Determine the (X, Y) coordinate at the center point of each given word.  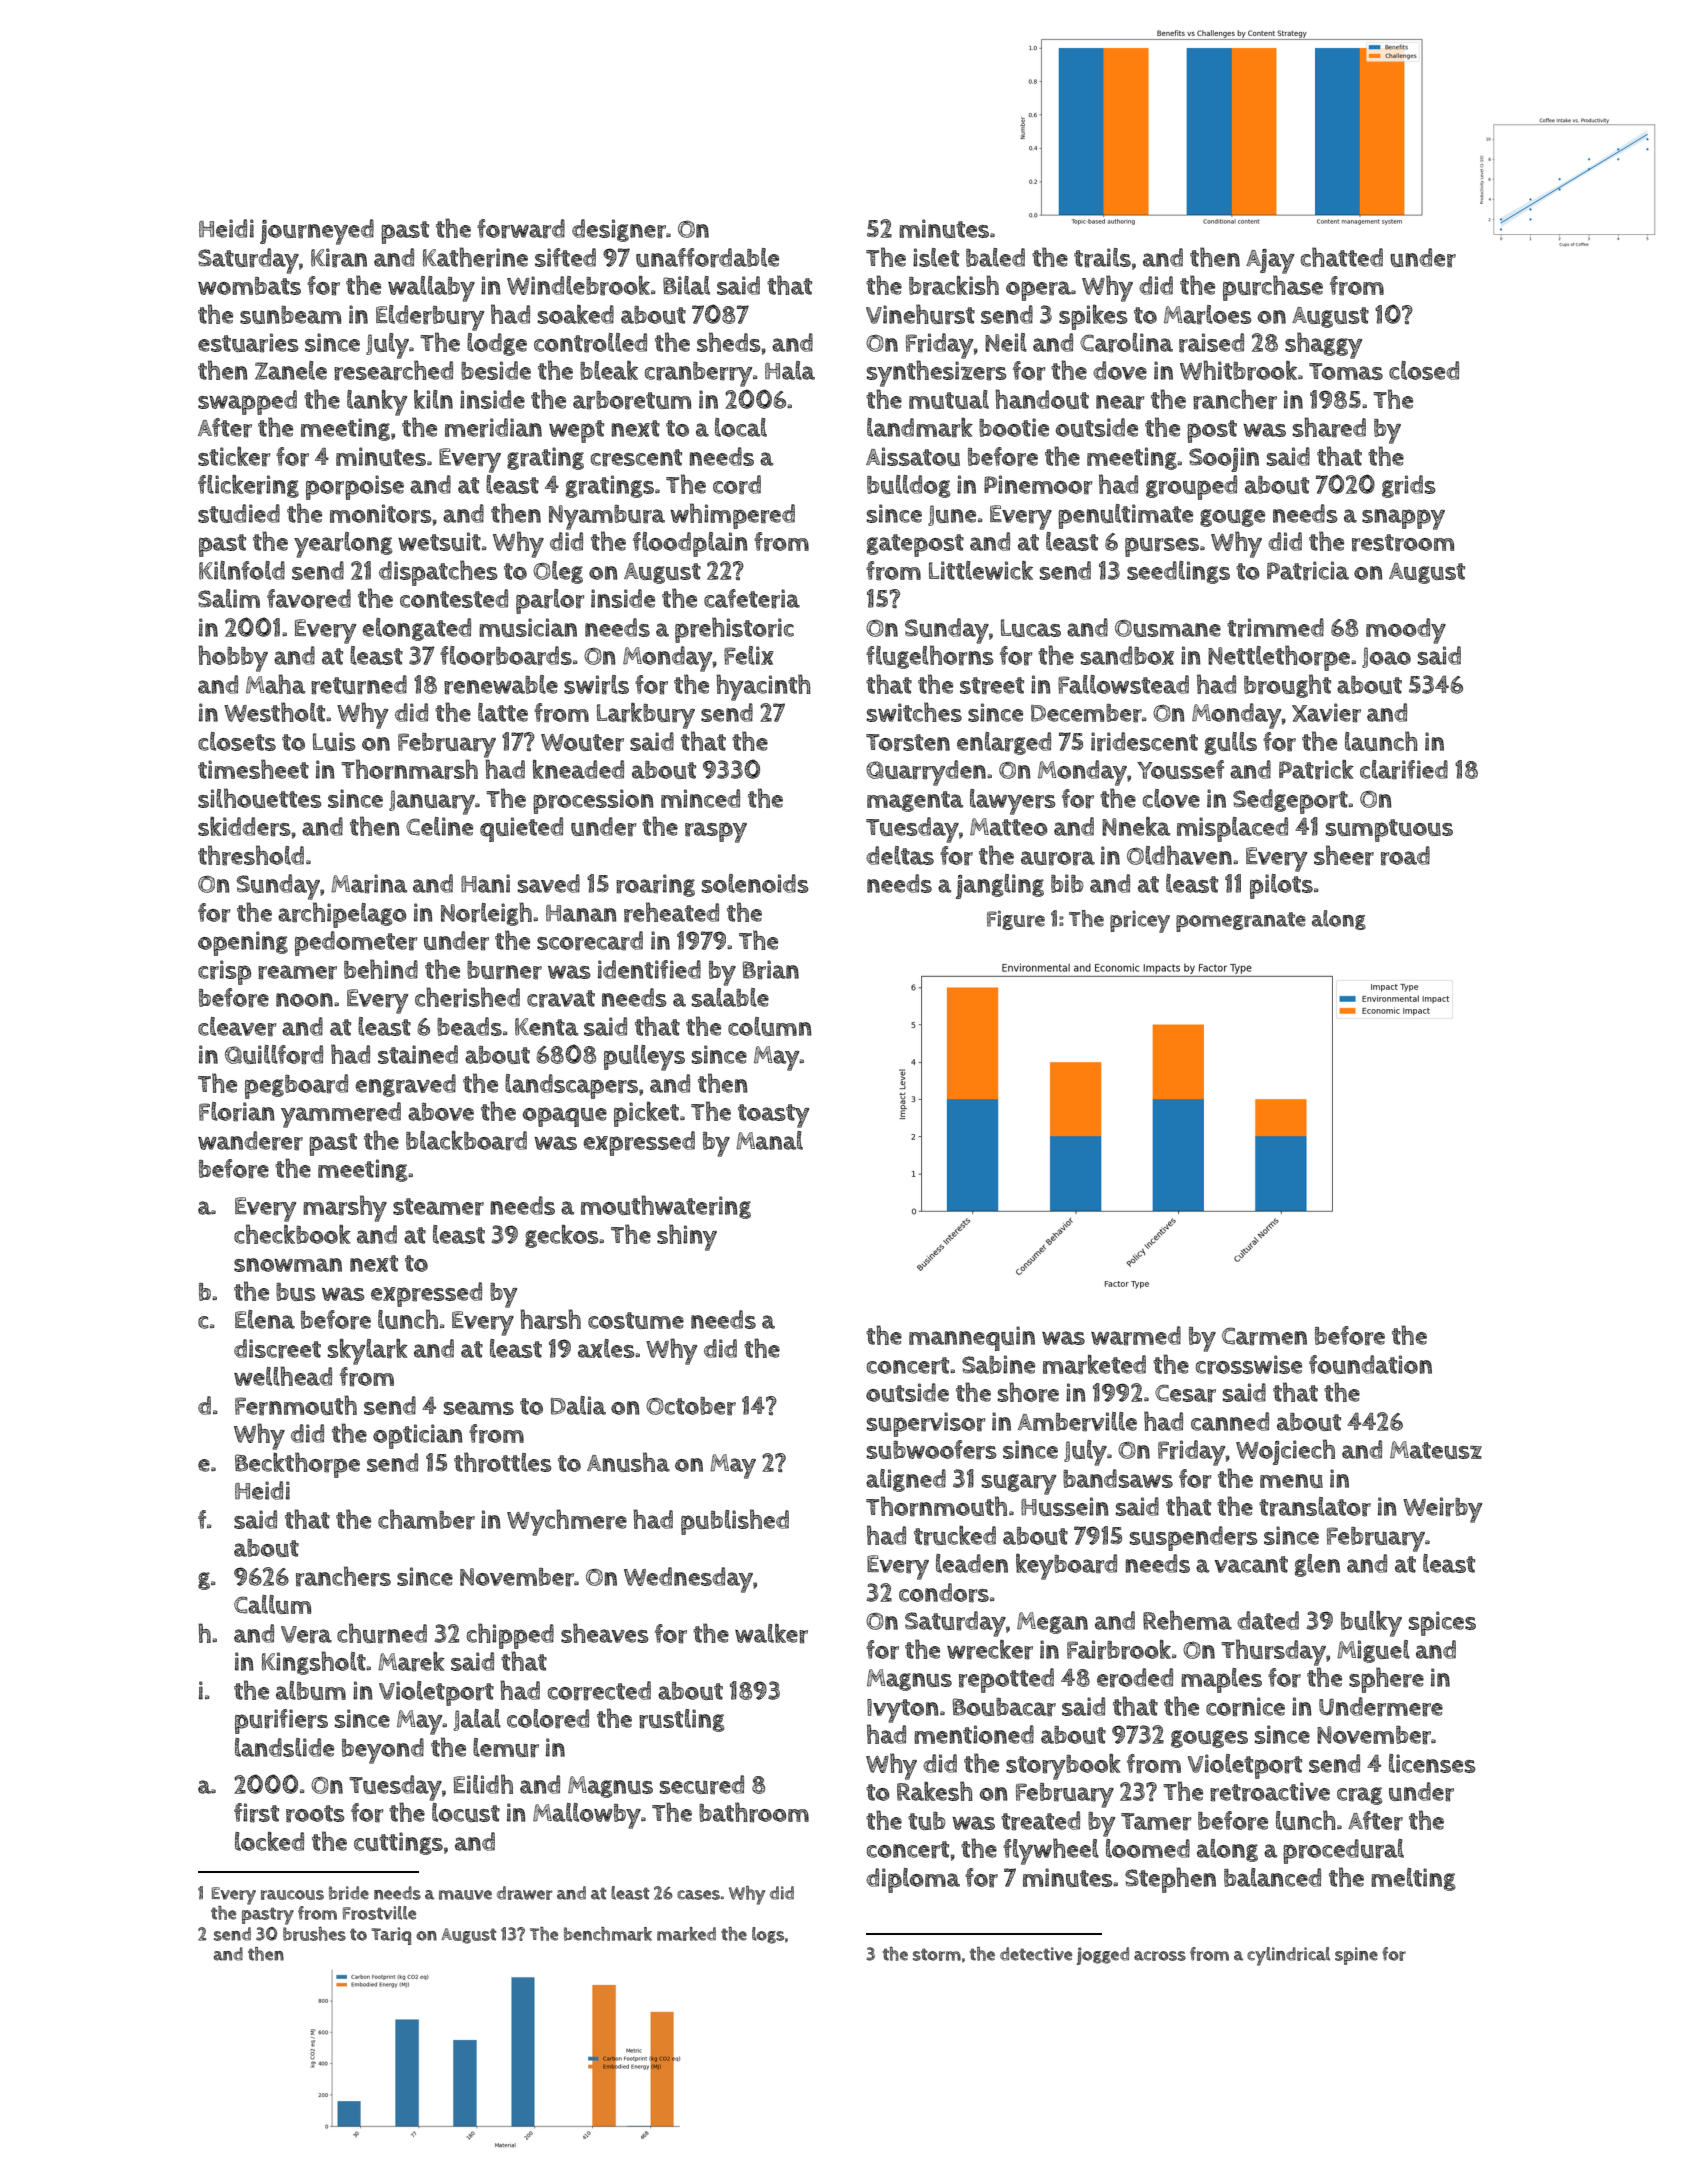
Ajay (1270, 261)
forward (521, 229)
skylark (368, 1352)
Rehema (1187, 1620)
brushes (314, 1934)
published (735, 1522)
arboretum (632, 400)
